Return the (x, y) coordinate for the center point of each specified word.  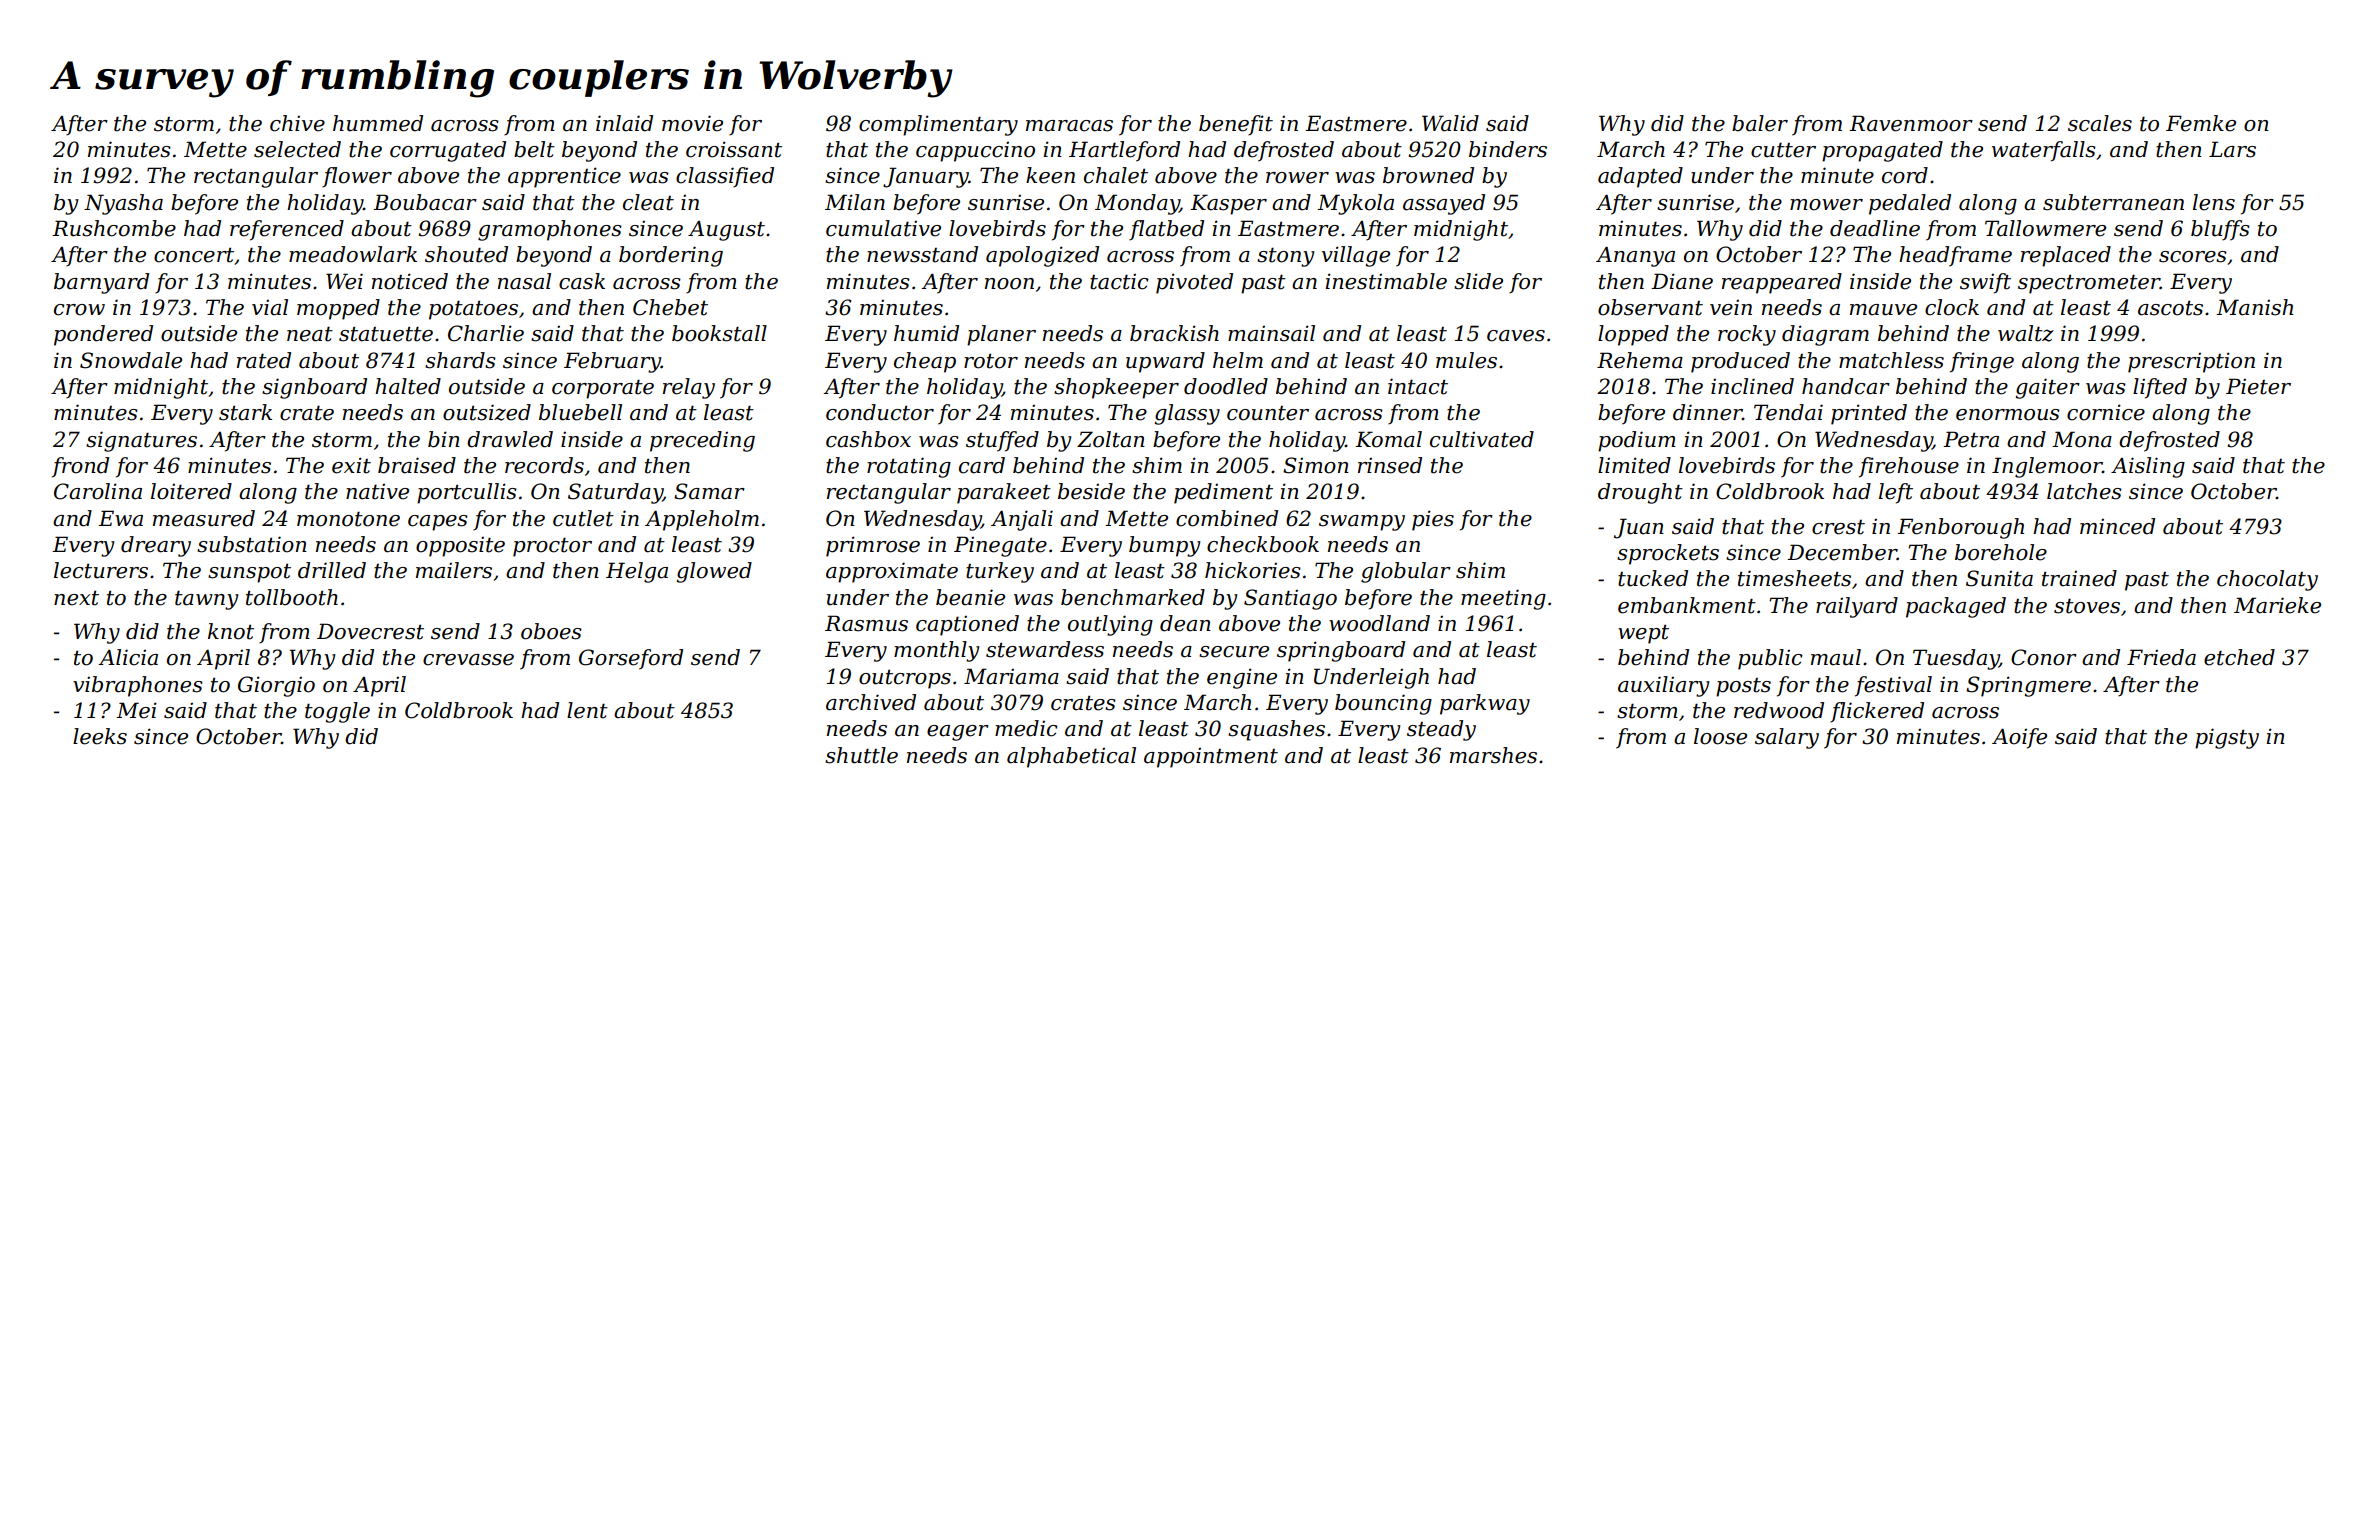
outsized (487, 412)
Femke (2201, 123)
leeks (100, 736)
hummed (378, 123)
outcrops (905, 679)
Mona (2082, 439)
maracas (1069, 126)
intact (1418, 386)
